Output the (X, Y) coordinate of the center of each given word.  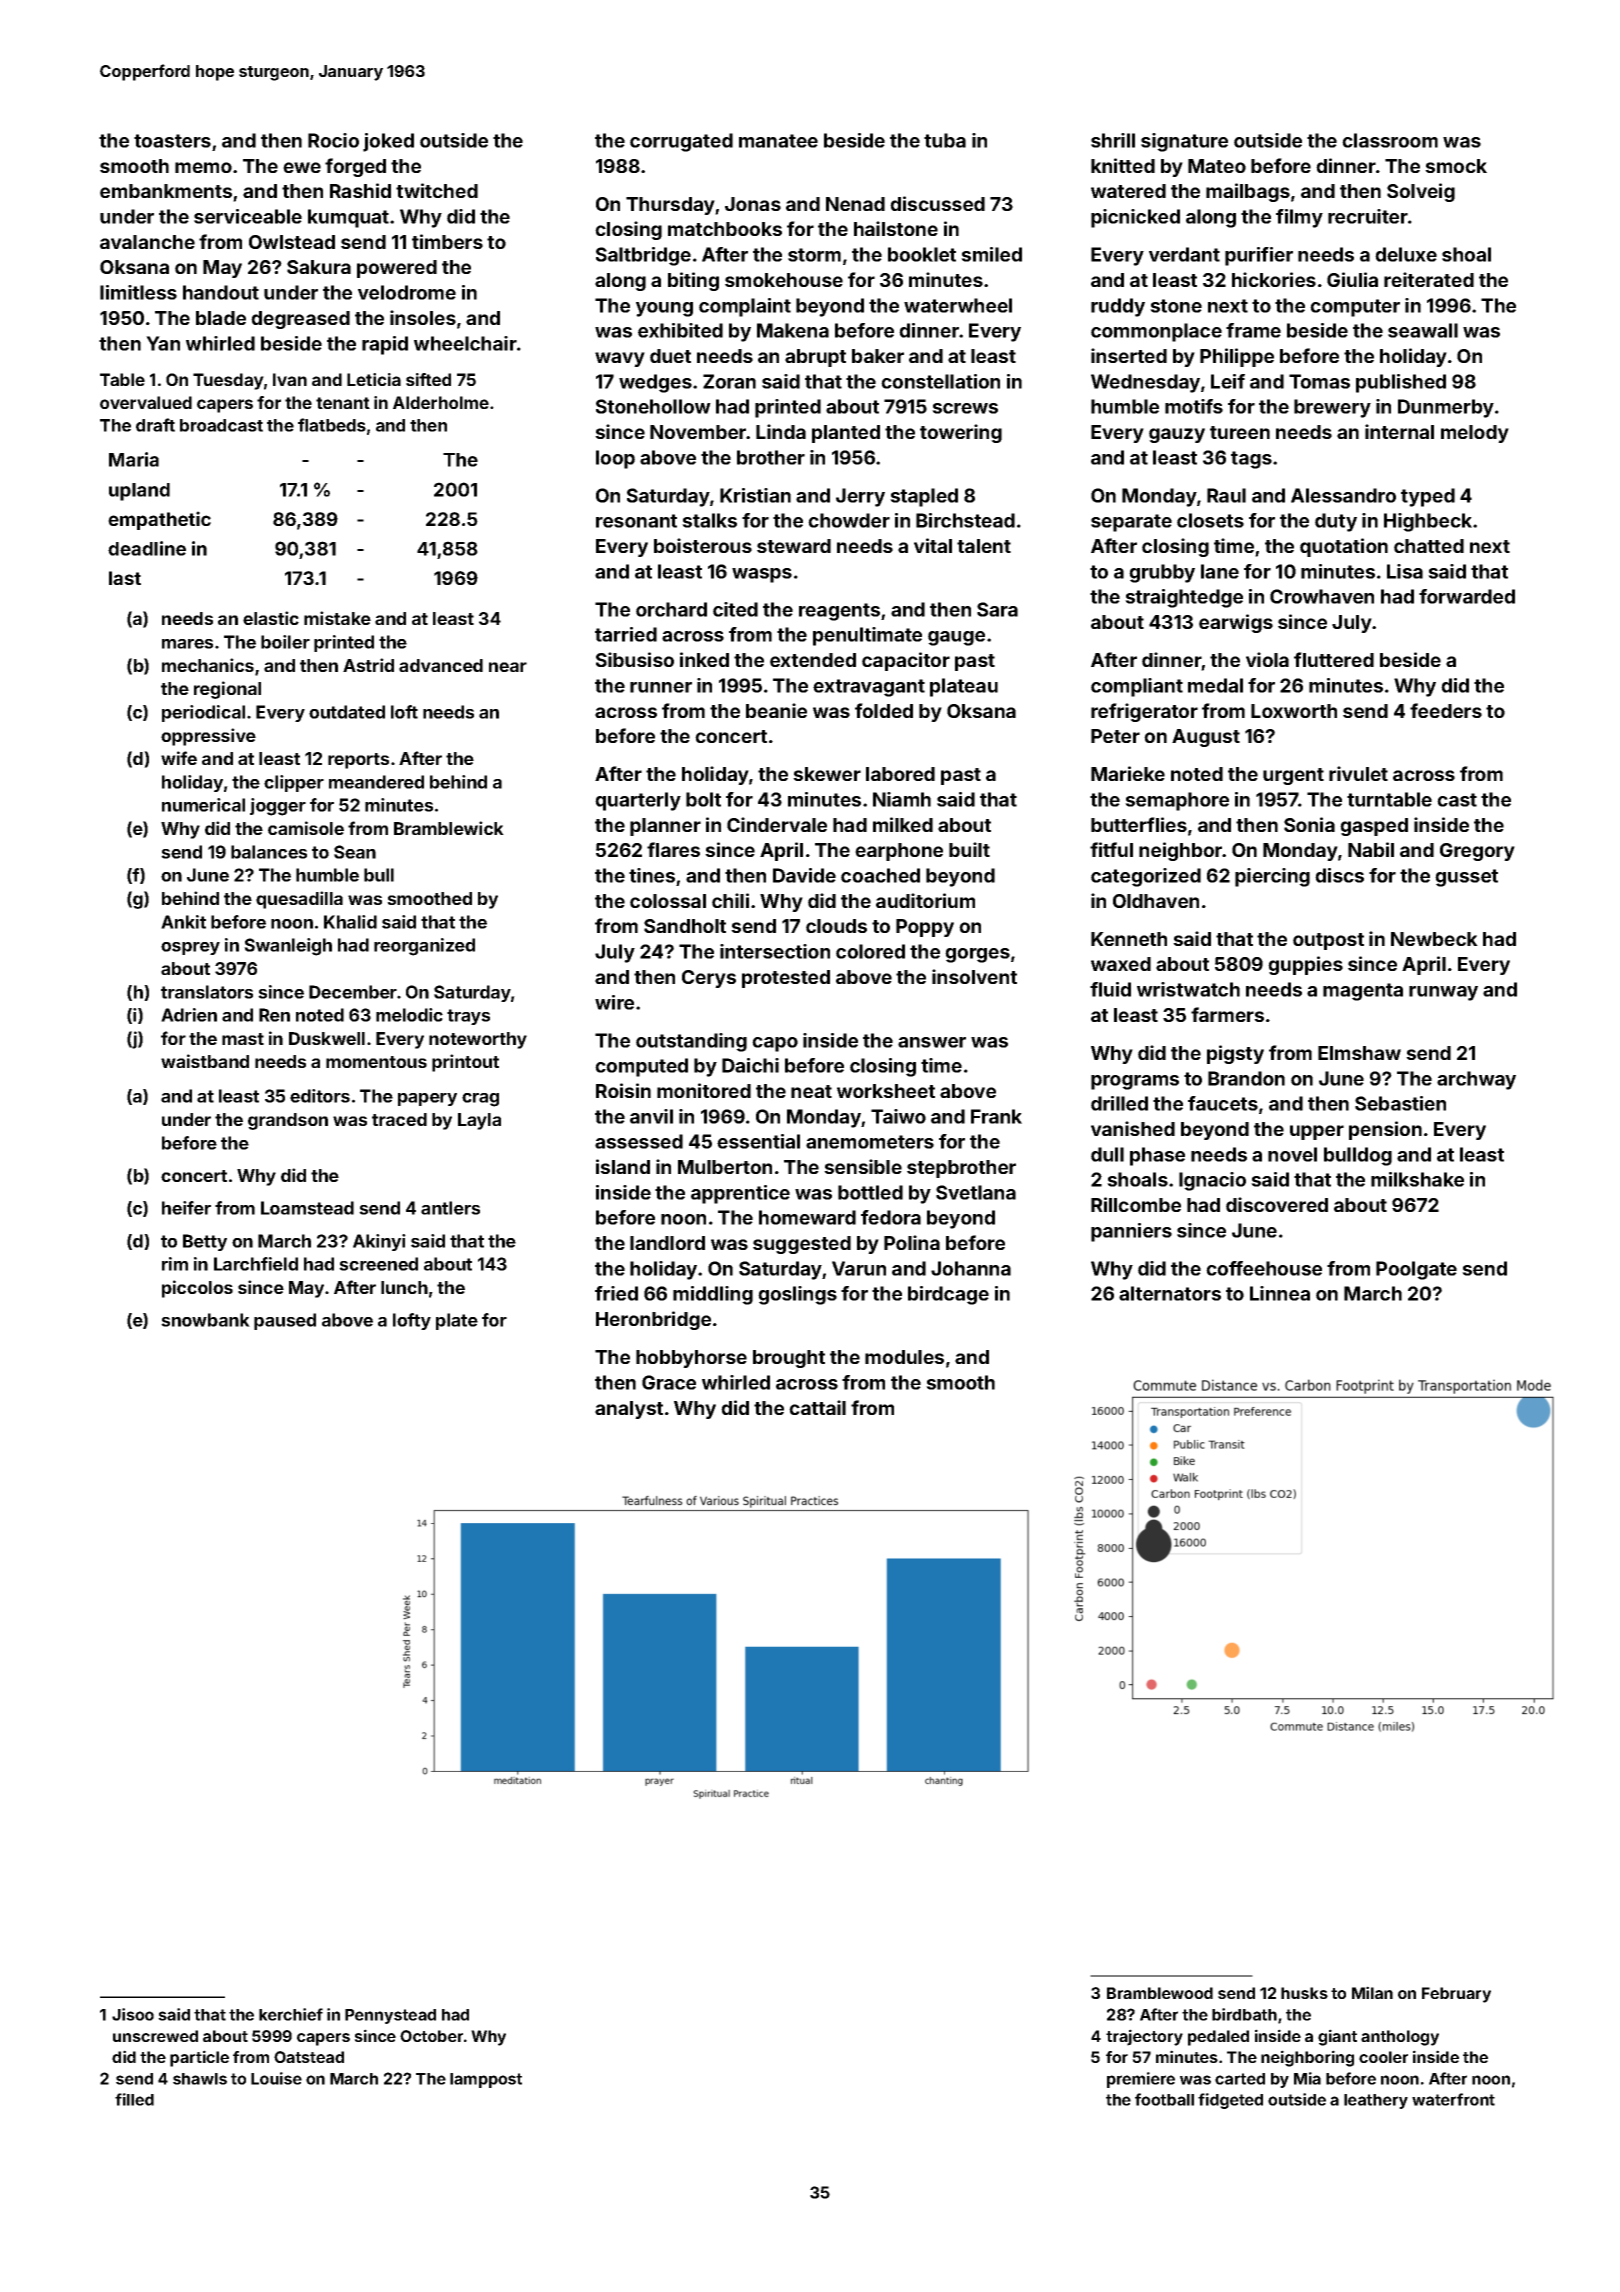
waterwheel (958, 305)
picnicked (1135, 218)
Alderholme (441, 402)
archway (1476, 1080)
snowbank (205, 1320)
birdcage (948, 1295)
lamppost (486, 2080)
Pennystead (390, 2016)
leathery (1376, 2101)
